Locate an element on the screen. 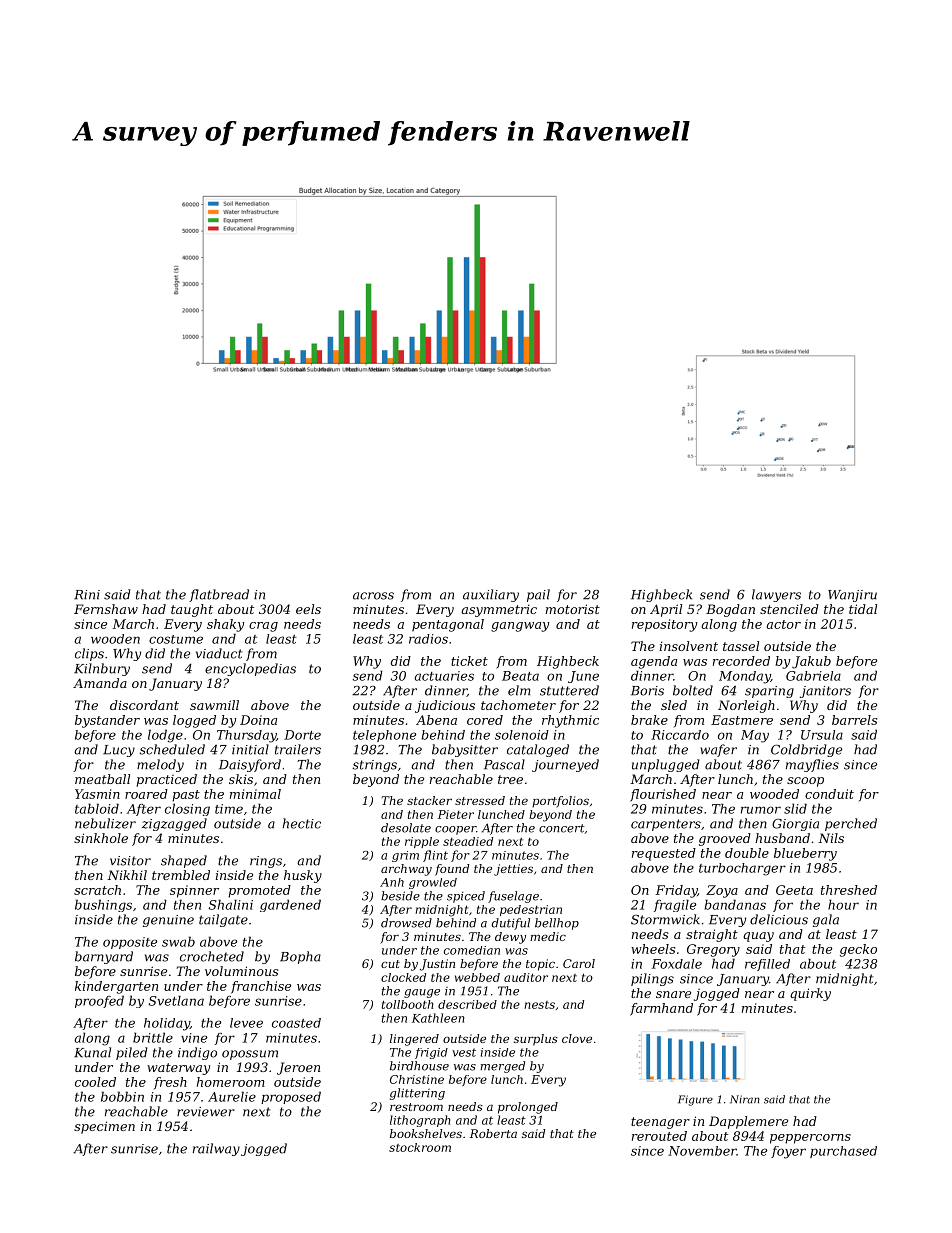  railway is located at coordinates (216, 1149).
